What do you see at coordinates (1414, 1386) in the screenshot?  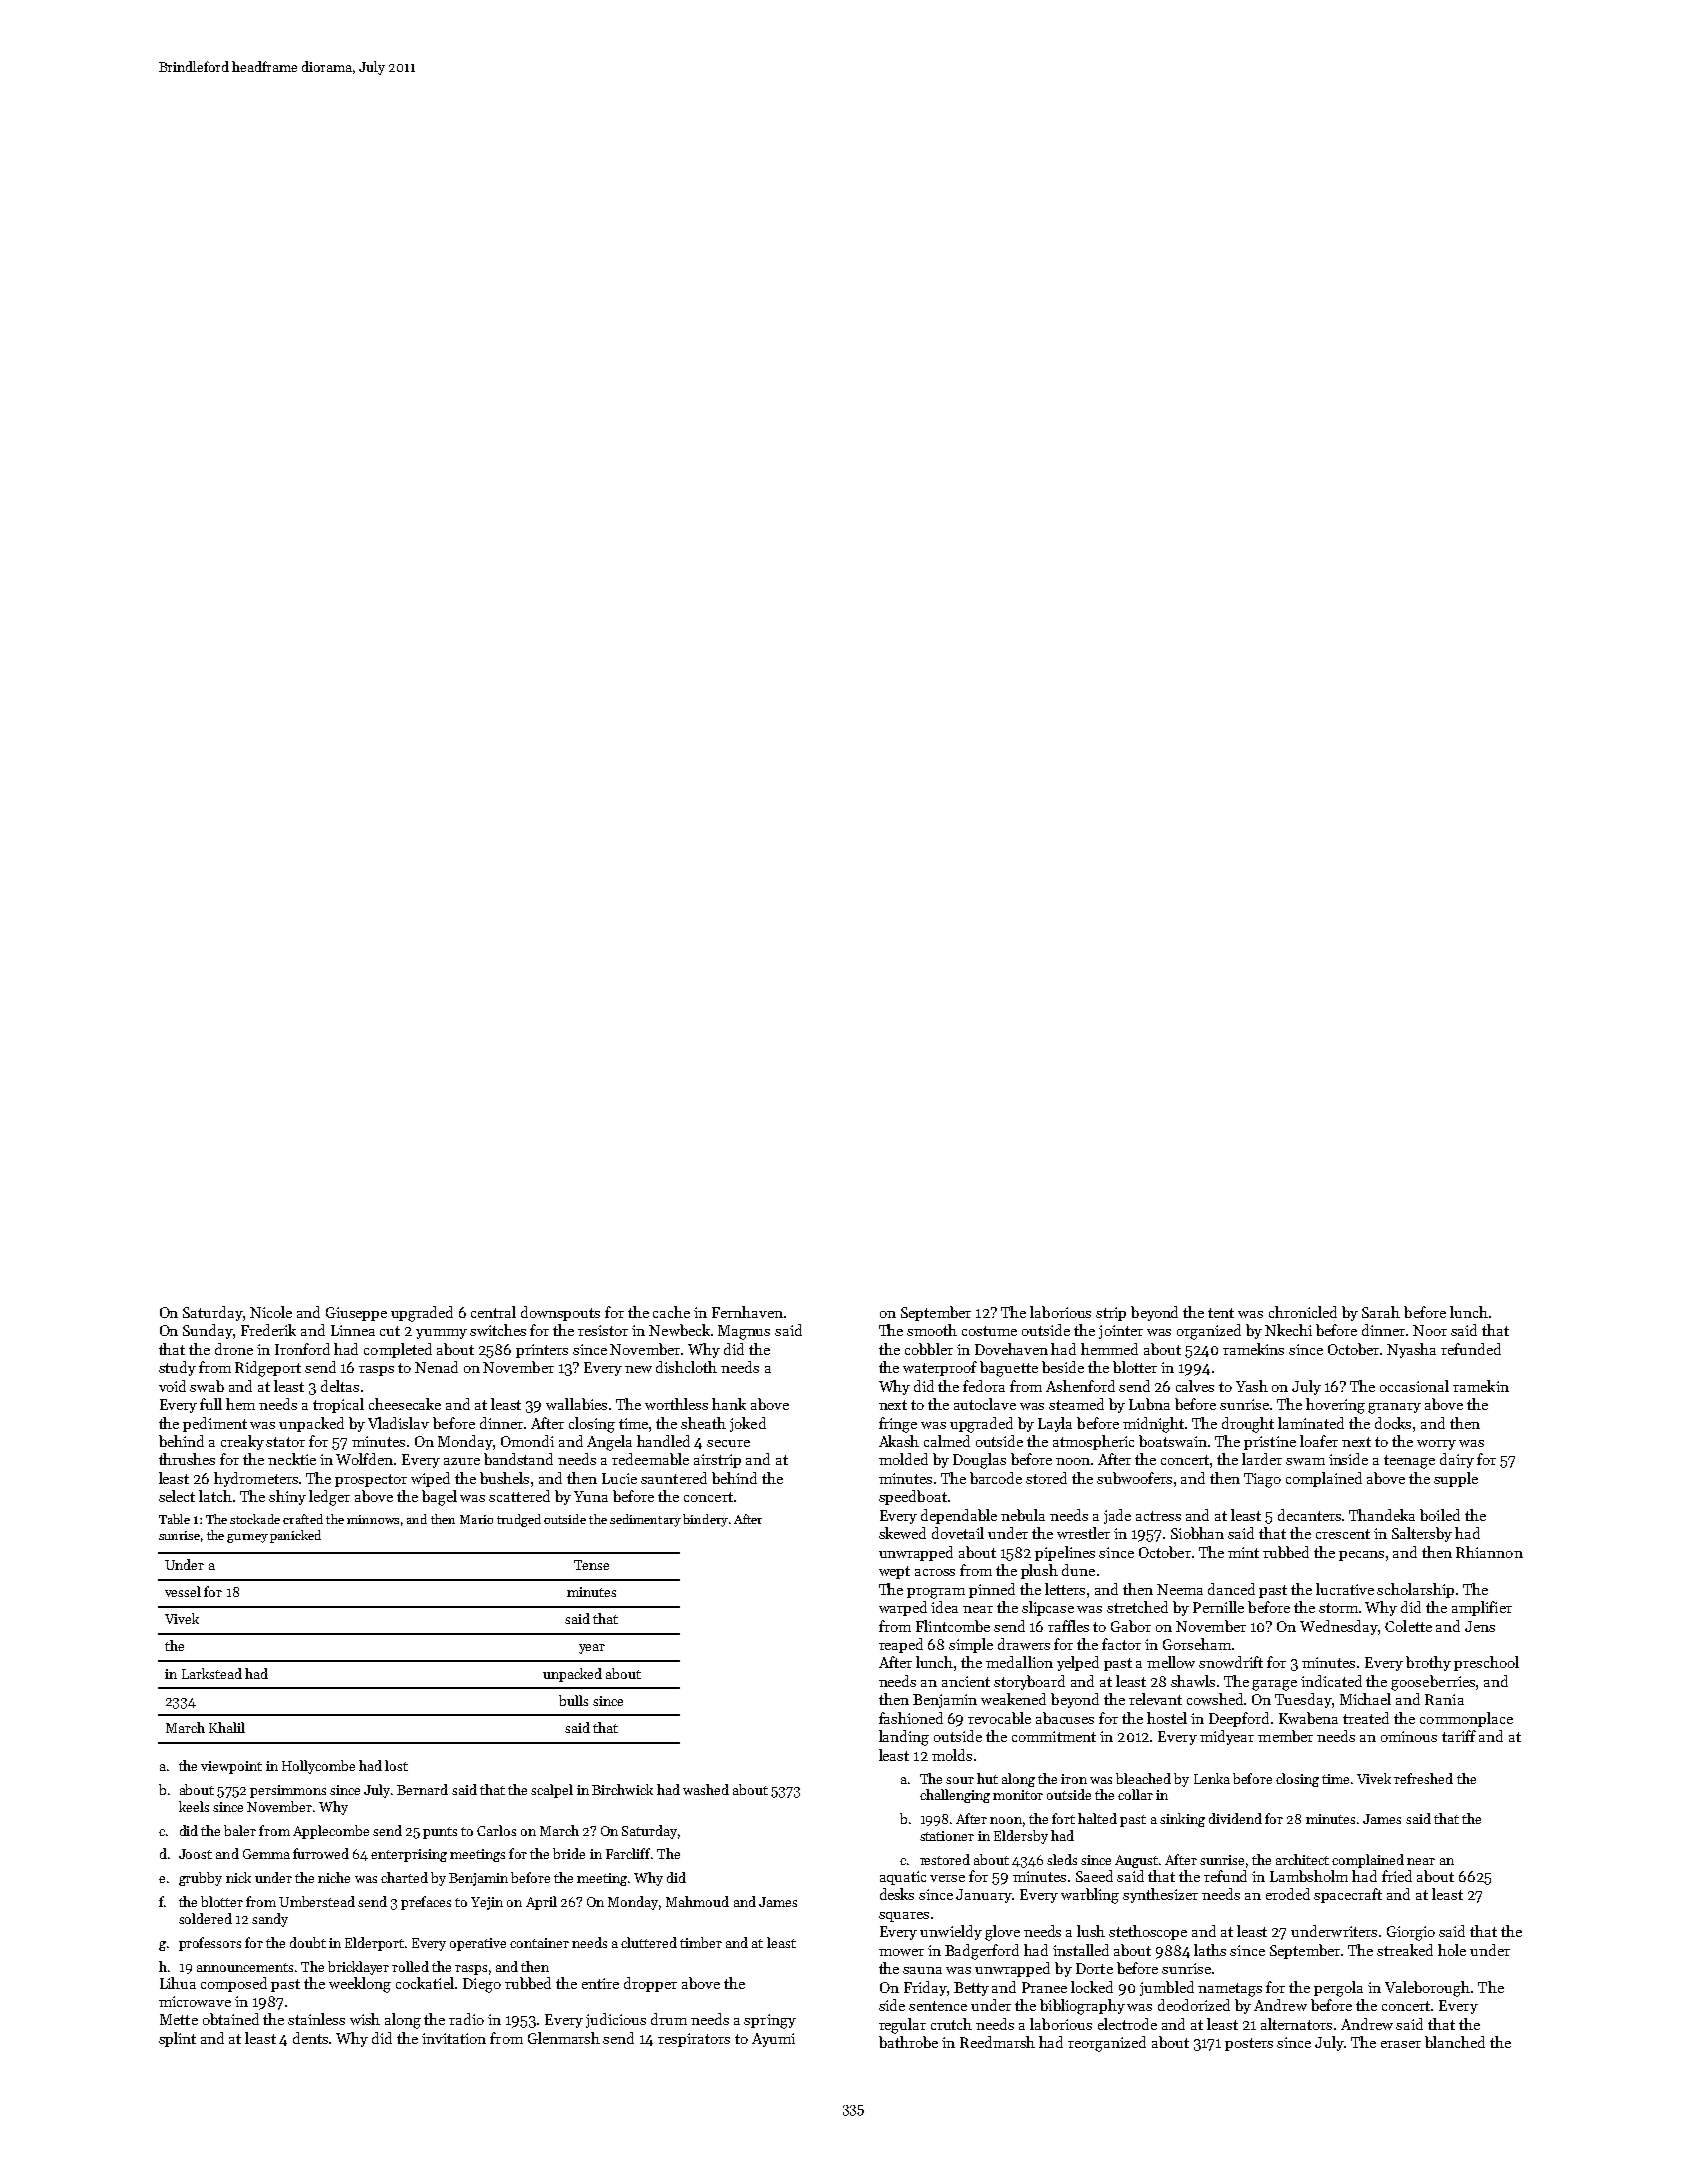 I see `occasional` at bounding box center [1414, 1386].
